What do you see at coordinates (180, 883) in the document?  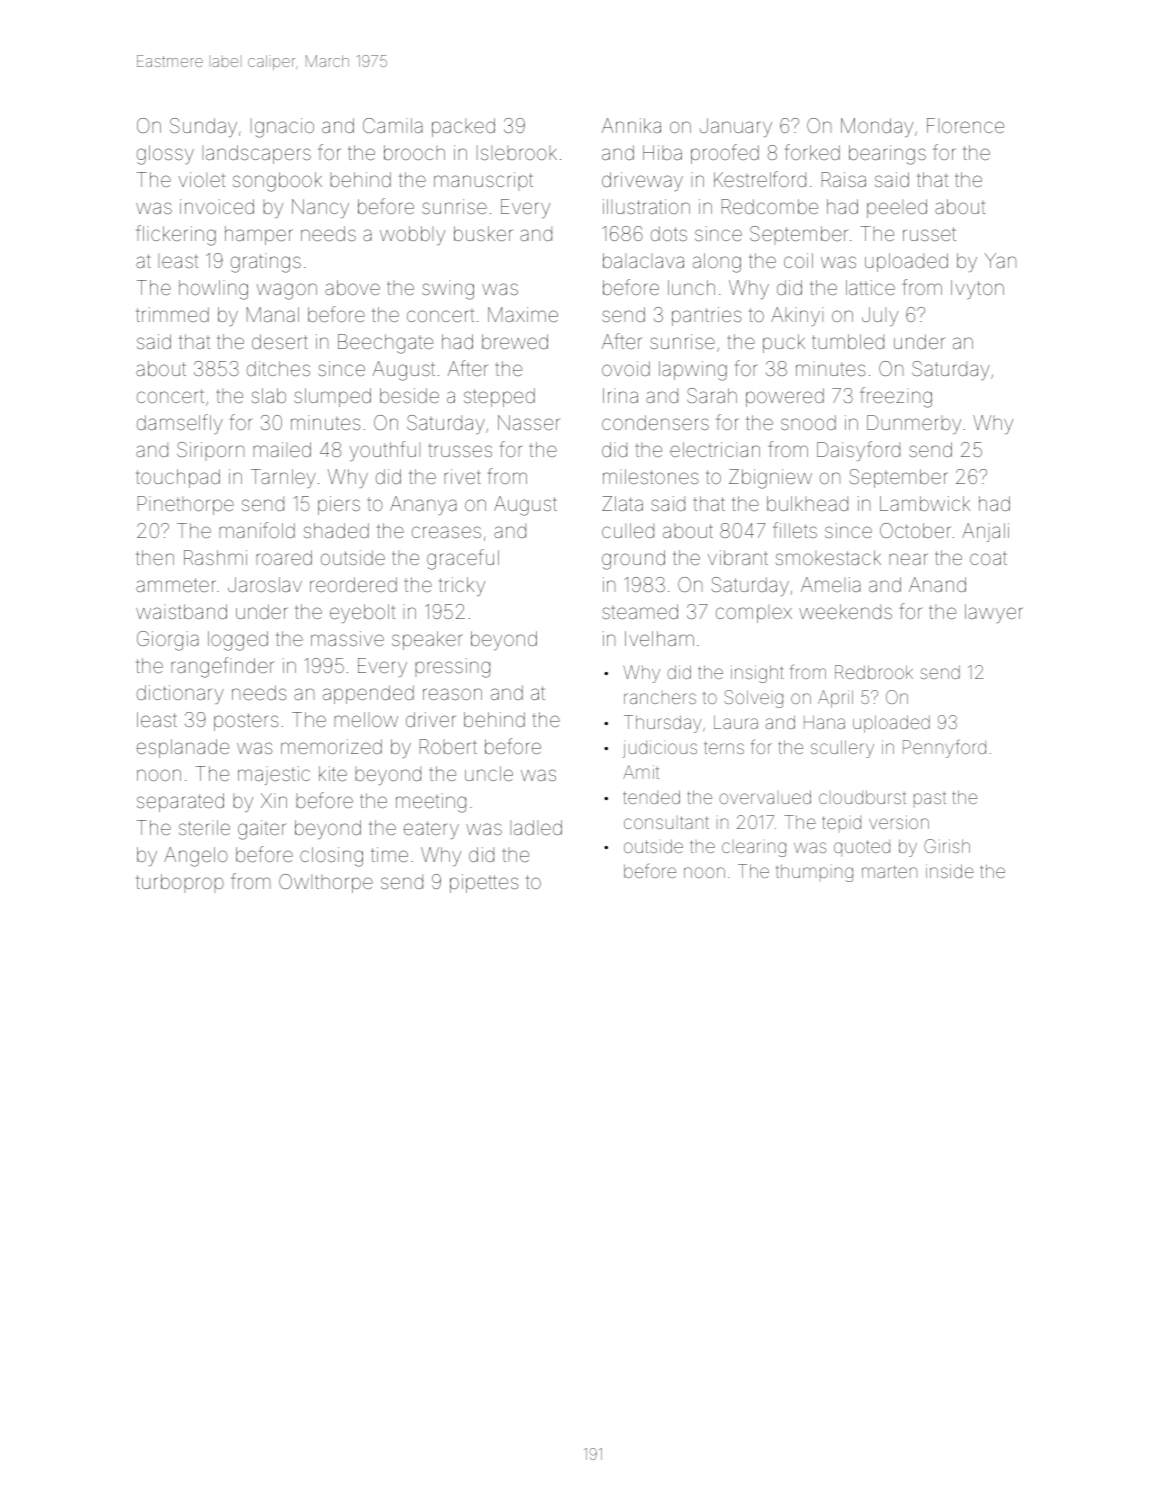 I see `turboprop` at bounding box center [180, 883].
